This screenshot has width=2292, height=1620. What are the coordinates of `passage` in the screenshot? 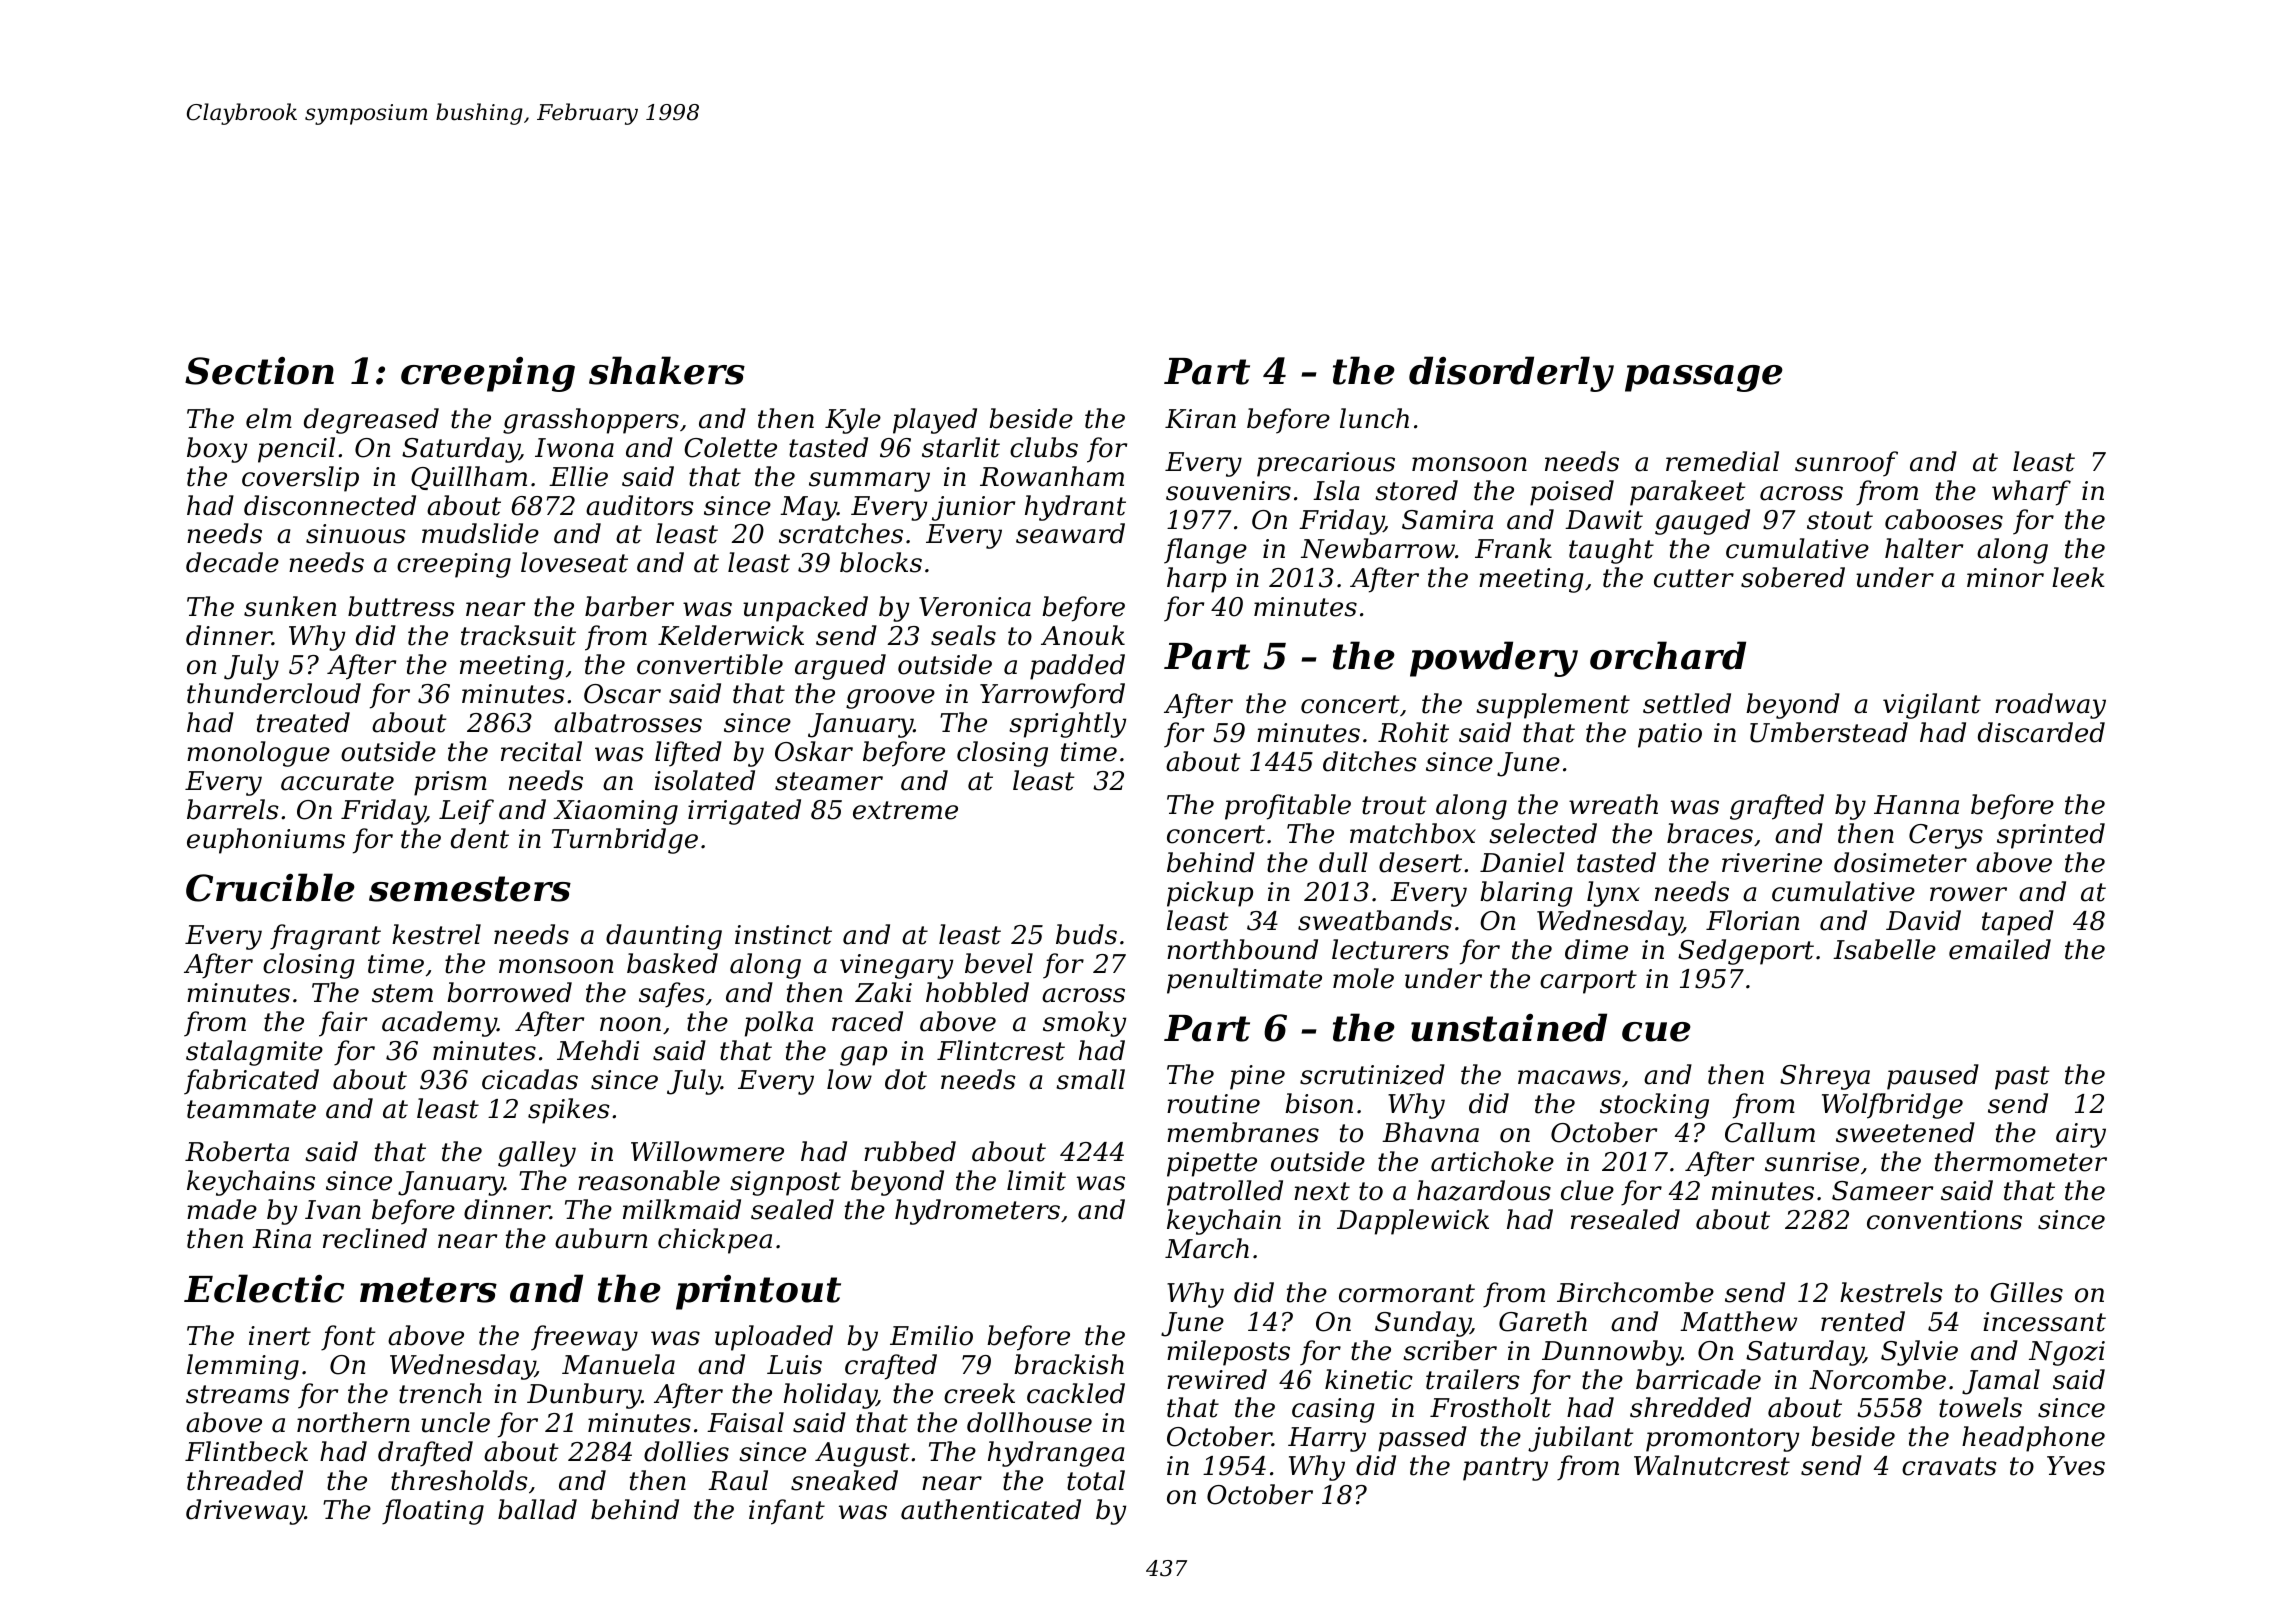 It's located at (1704, 378).
